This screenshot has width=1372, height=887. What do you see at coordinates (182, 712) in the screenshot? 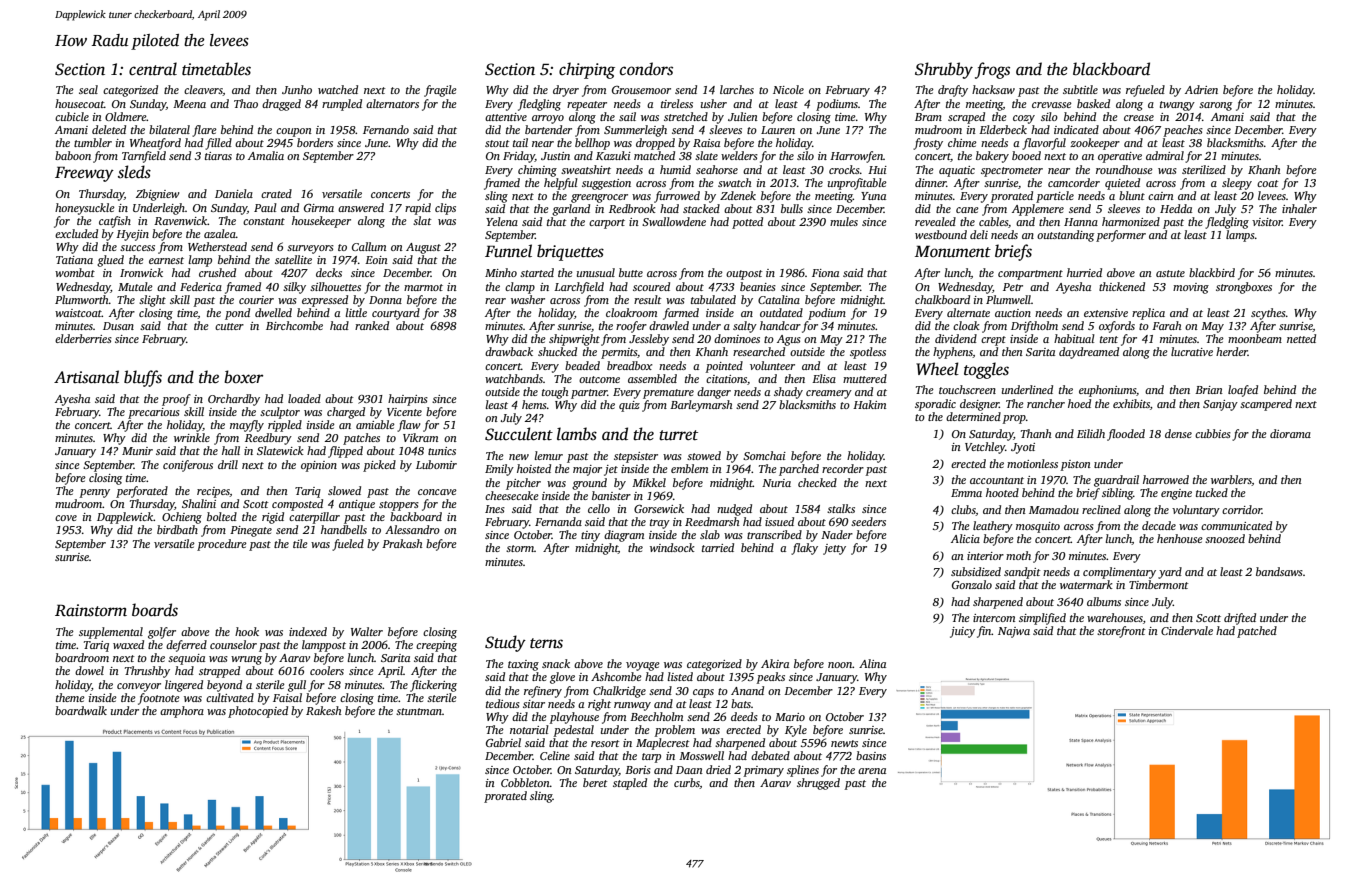
I see `amphora` at bounding box center [182, 712].
